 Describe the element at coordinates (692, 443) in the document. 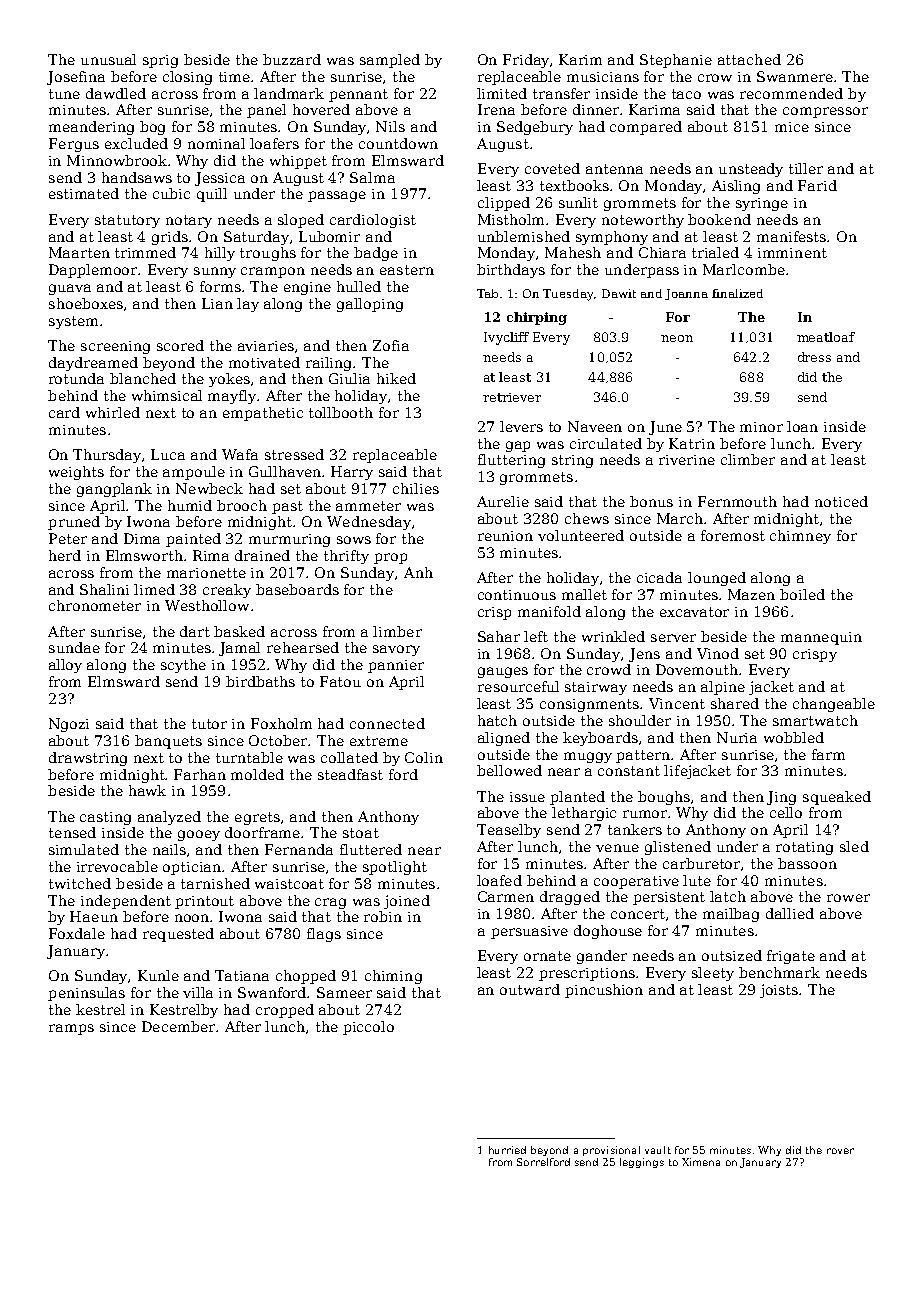

I see `Katrin` at that location.
